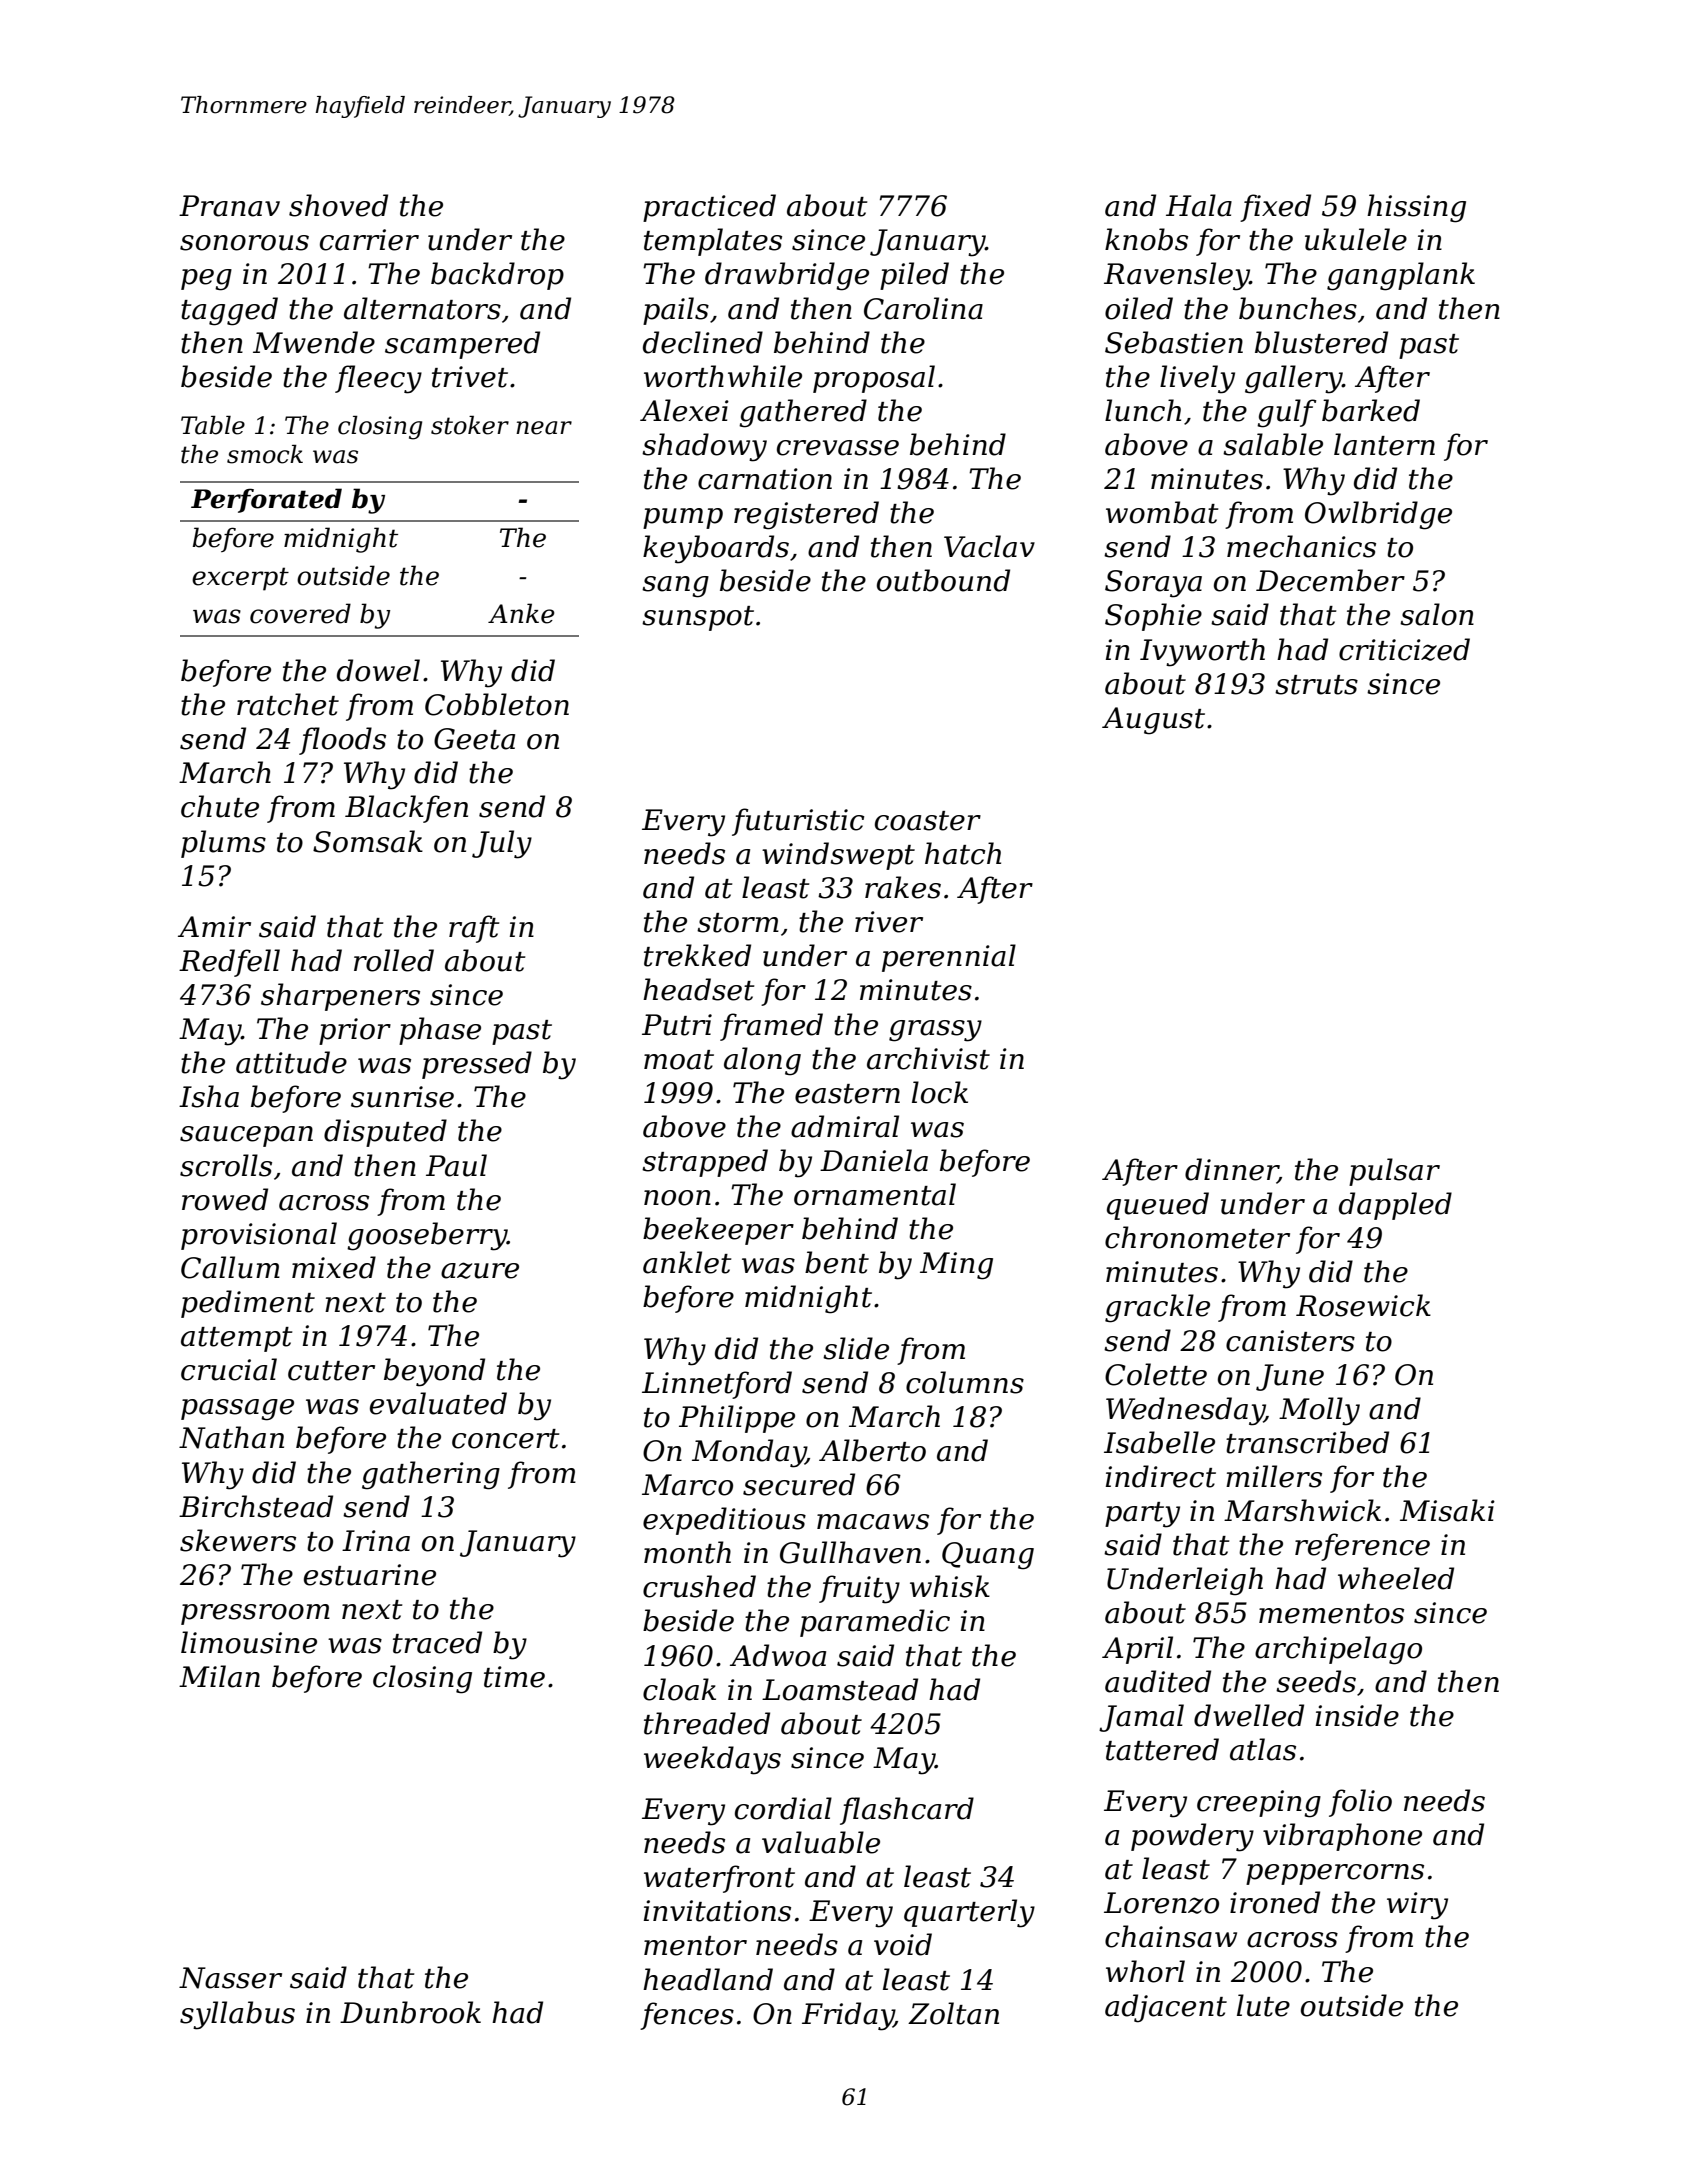 This screenshot has height=2178, width=1683. Describe the element at coordinates (502, 844) in the screenshot. I see `July` at that location.
